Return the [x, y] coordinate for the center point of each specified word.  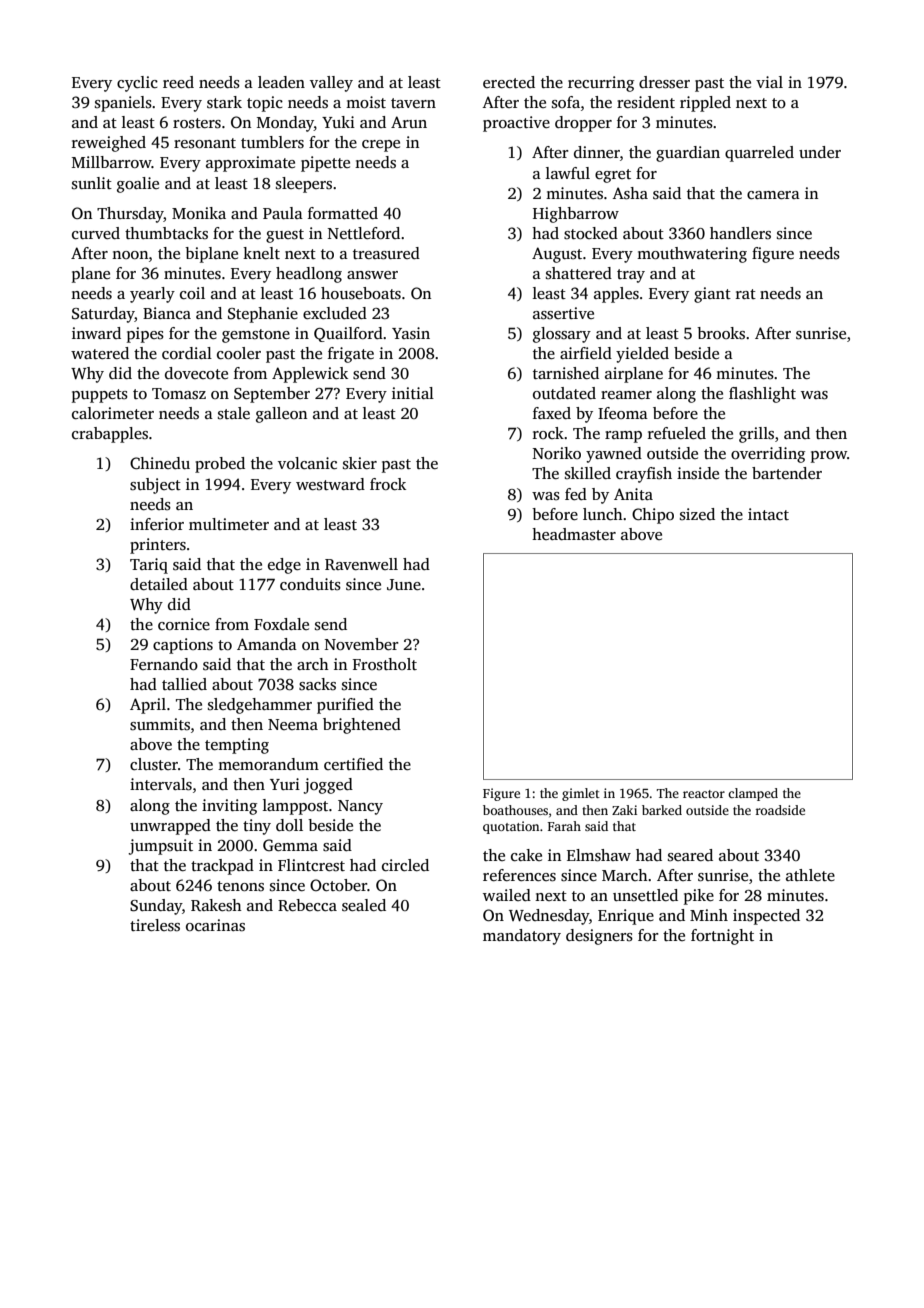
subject [155, 486]
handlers [740, 233]
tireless [155, 925]
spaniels [123, 104]
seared [690, 855]
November [362, 644]
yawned [614, 455]
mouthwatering [692, 255]
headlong [309, 275]
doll [289, 825]
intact [768, 514]
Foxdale [281, 624]
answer [372, 275]
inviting [229, 807]
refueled [677, 433]
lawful [568, 173]
